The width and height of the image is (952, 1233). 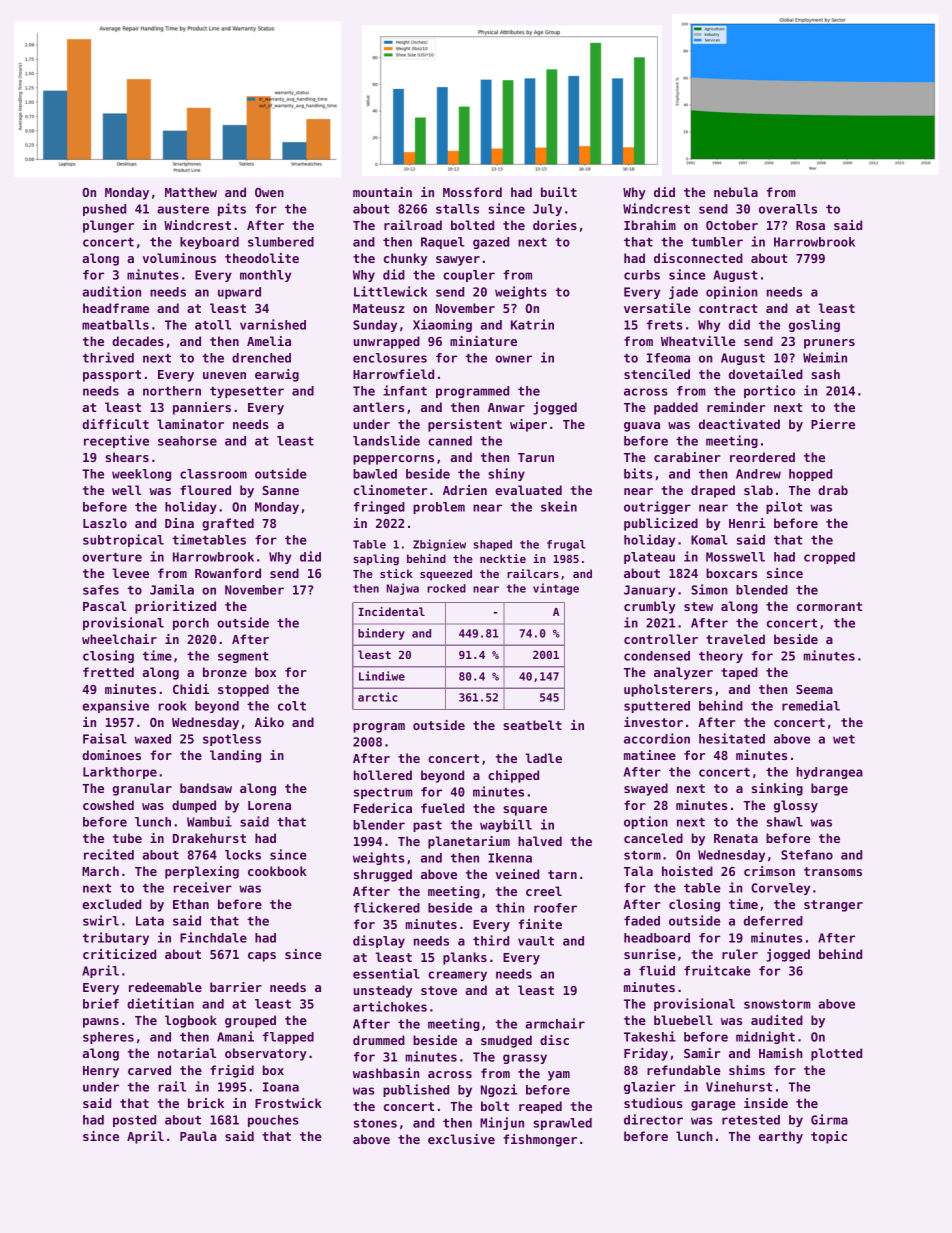 What do you see at coordinates (111, 291) in the image?
I see `audition` at bounding box center [111, 291].
